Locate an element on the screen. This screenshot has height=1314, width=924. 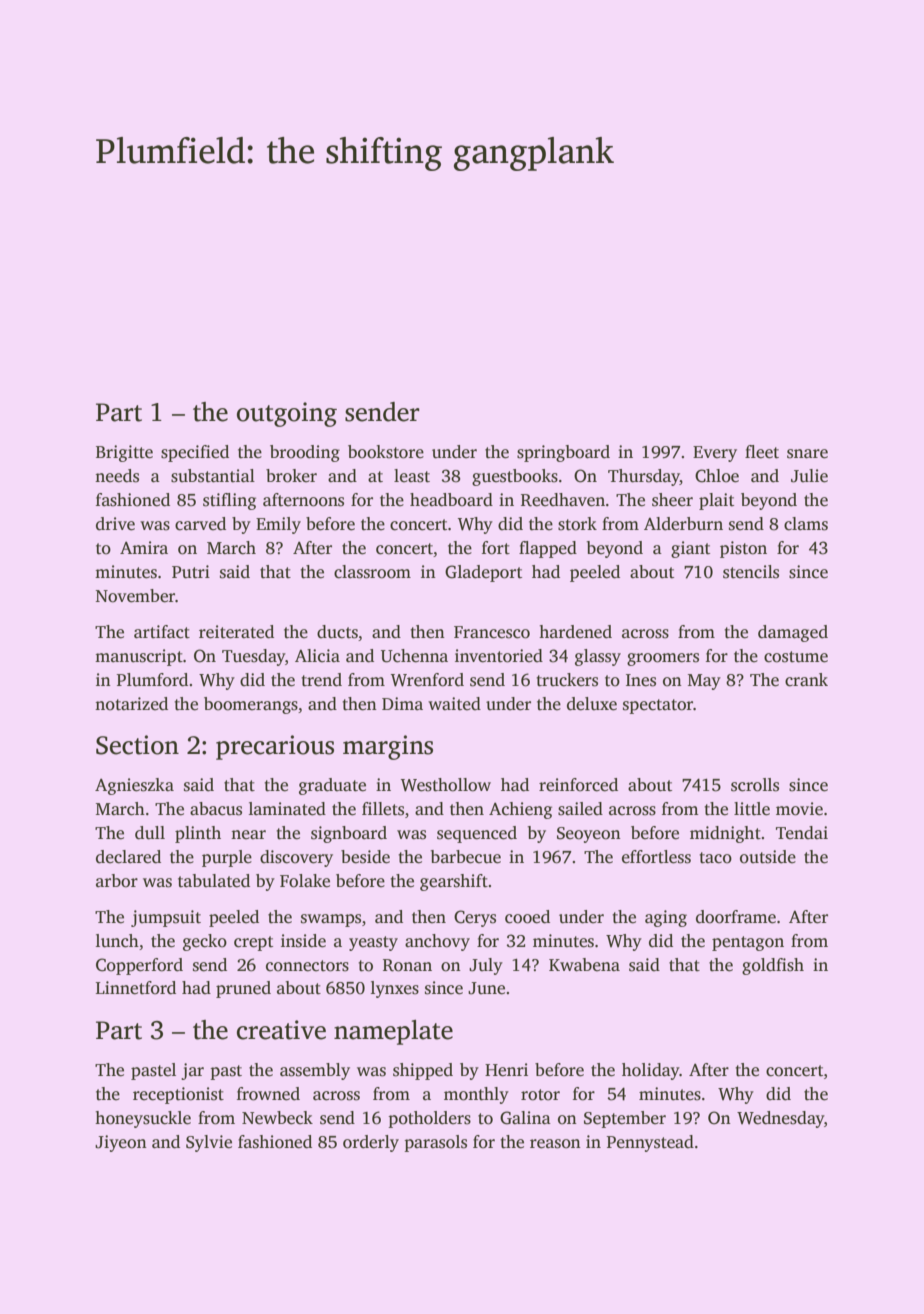
crank is located at coordinates (806, 680).
